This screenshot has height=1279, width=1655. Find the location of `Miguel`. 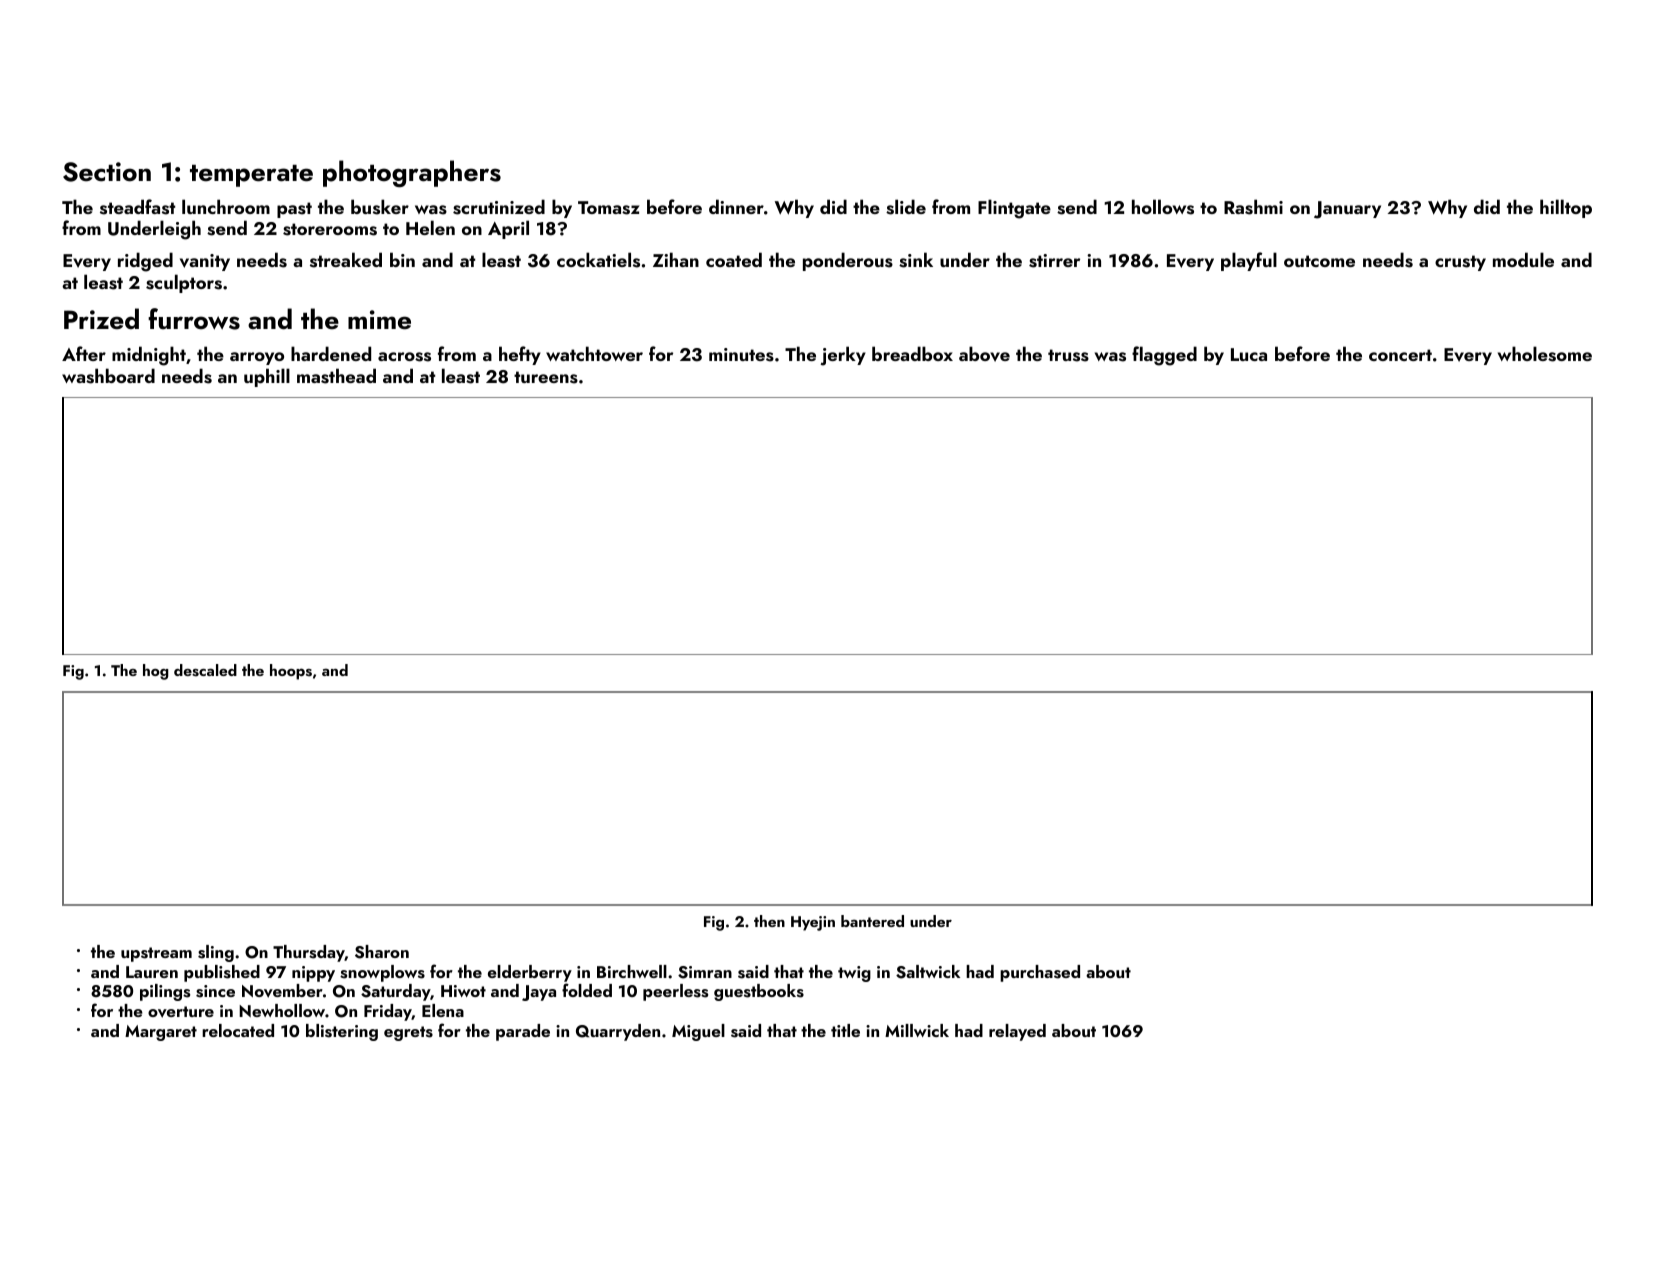

Miguel is located at coordinates (698, 1032).
